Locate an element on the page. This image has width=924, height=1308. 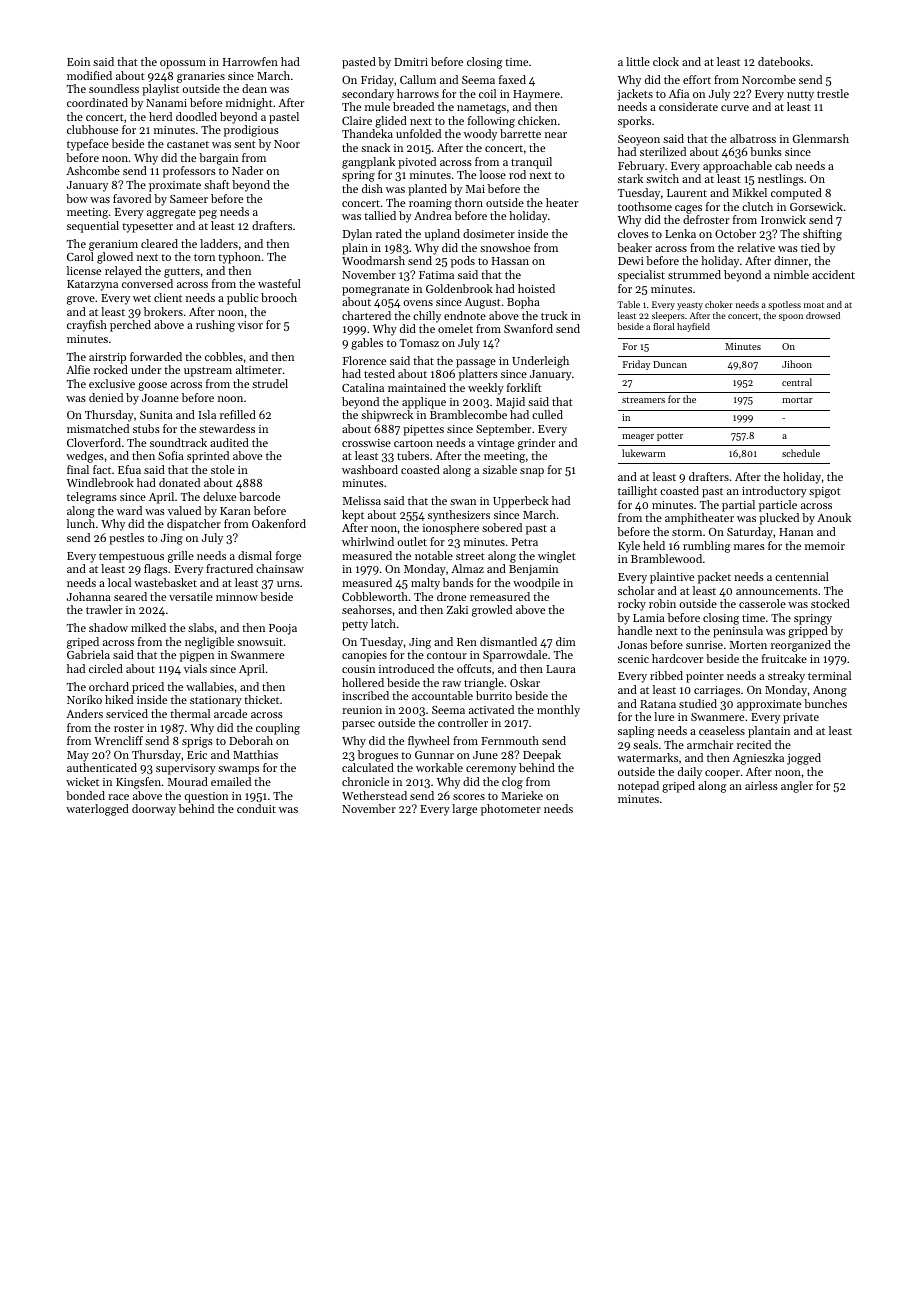
storm is located at coordinates (687, 532).
